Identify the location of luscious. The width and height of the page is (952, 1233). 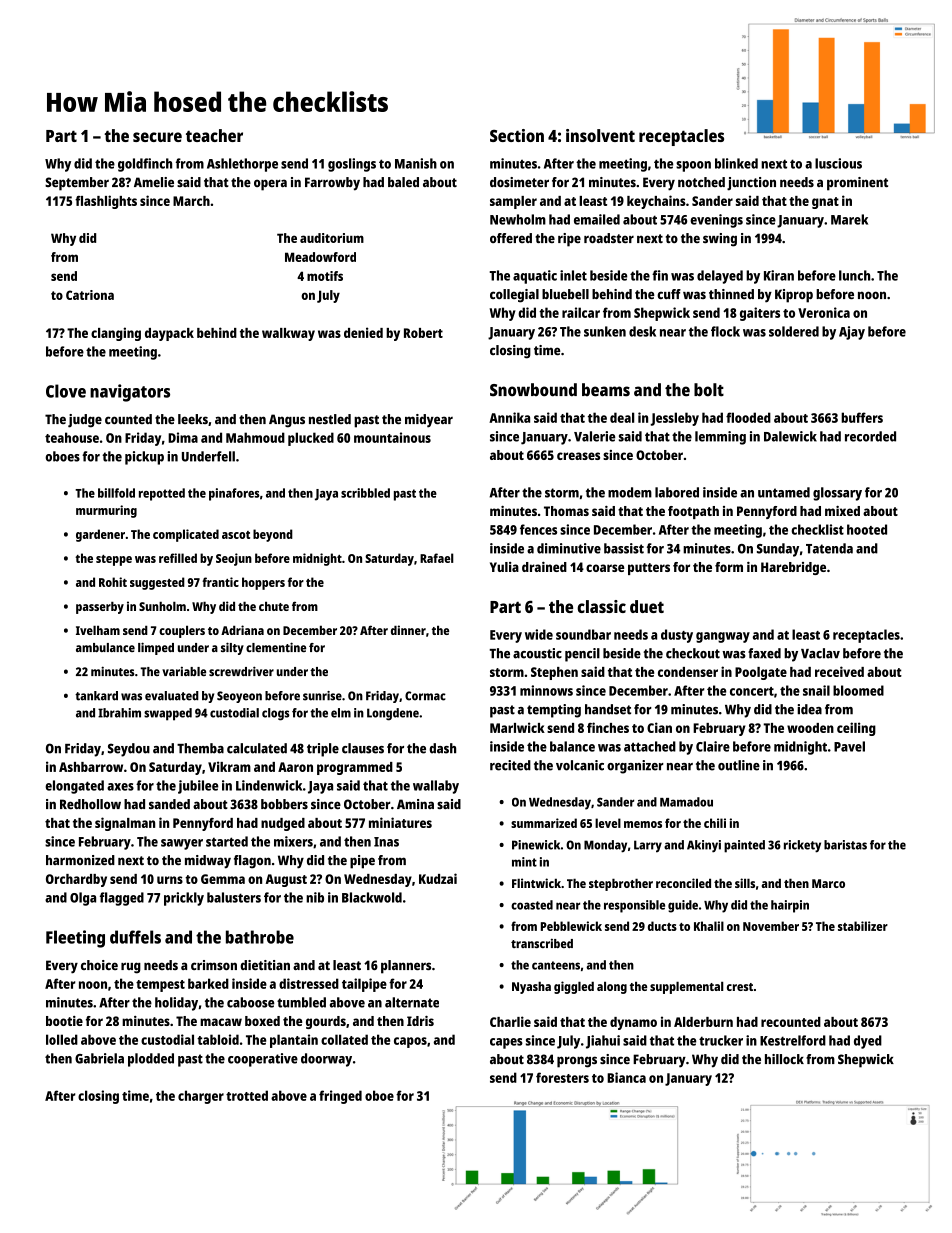
(838, 163).
